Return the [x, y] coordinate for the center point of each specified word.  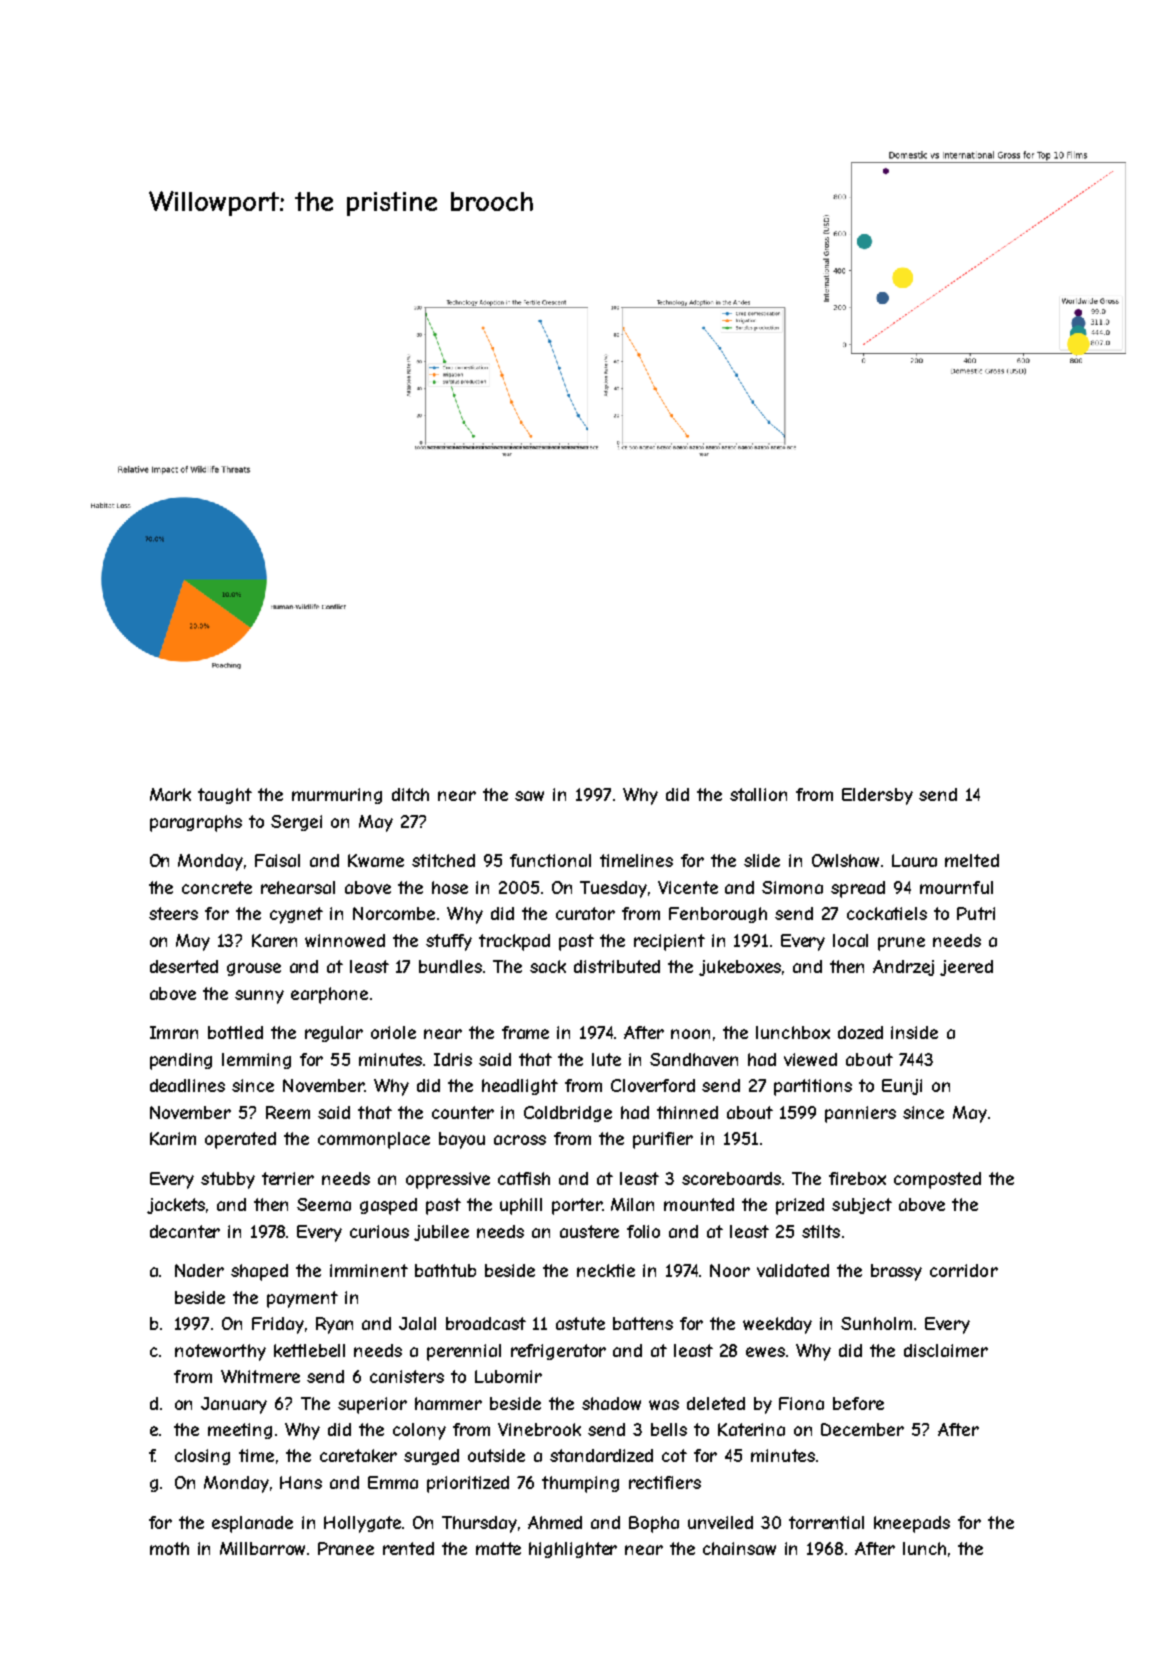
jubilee [441, 1233]
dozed [860, 1032]
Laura [914, 860]
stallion [758, 794]
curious [379, 1231]
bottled [235, 1032]
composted [937, 1180]
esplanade [252, 1524]
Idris [453, 1059]
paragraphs [196, 823]
